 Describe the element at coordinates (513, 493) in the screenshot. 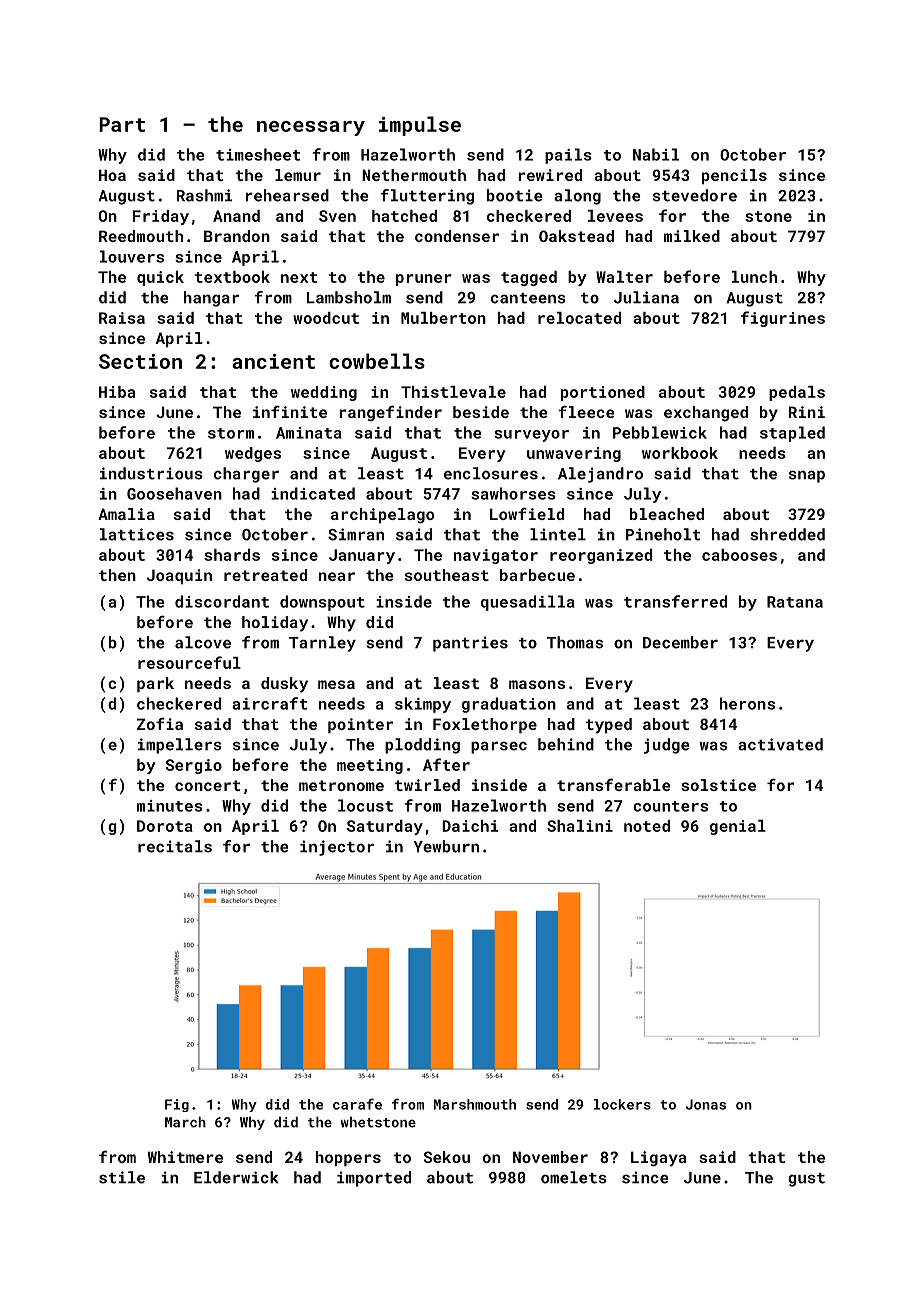

I see `sawhorses` at that location.
